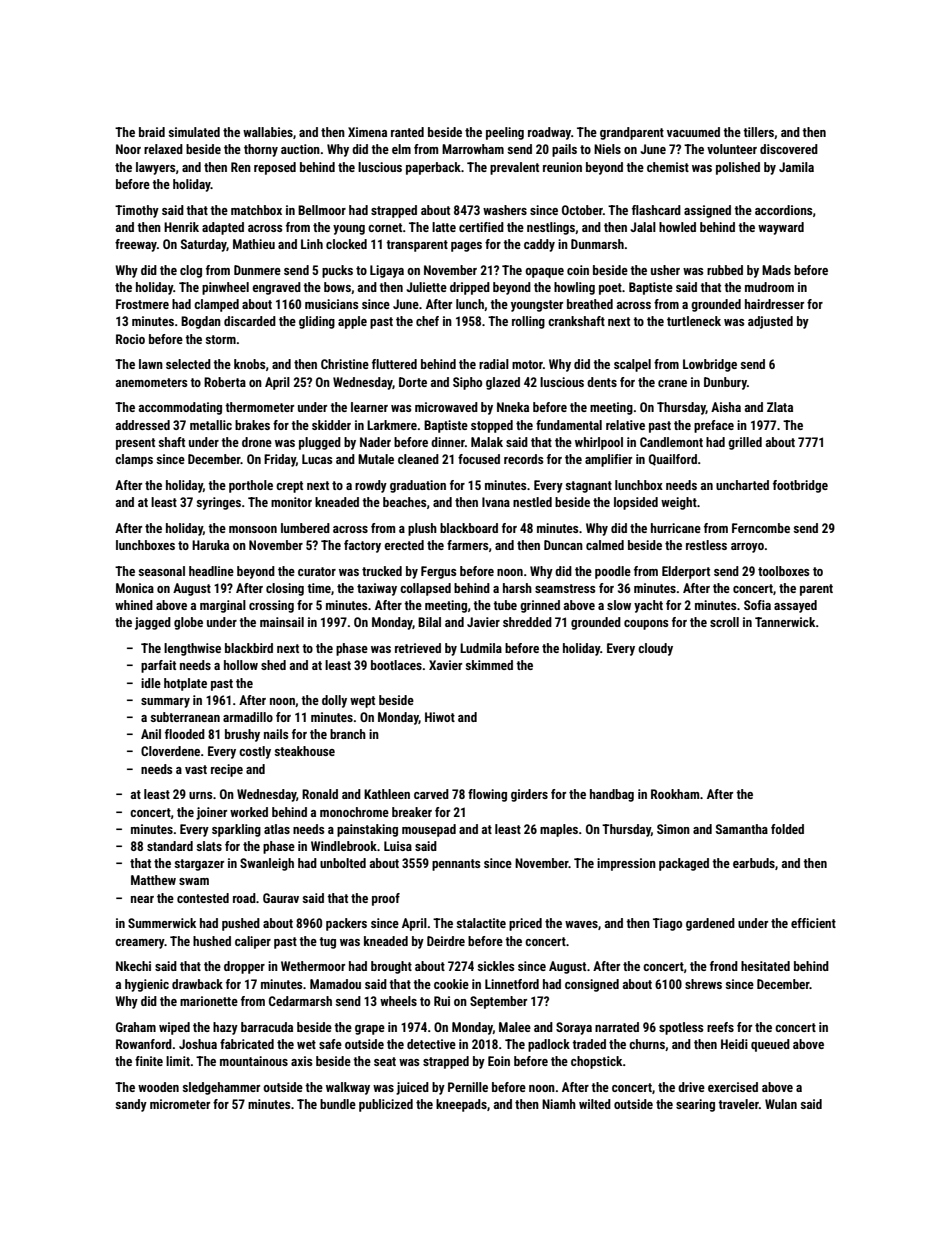 The height and width of the document is (1233, 952). I want to click on dolly, so click(334, 701).
